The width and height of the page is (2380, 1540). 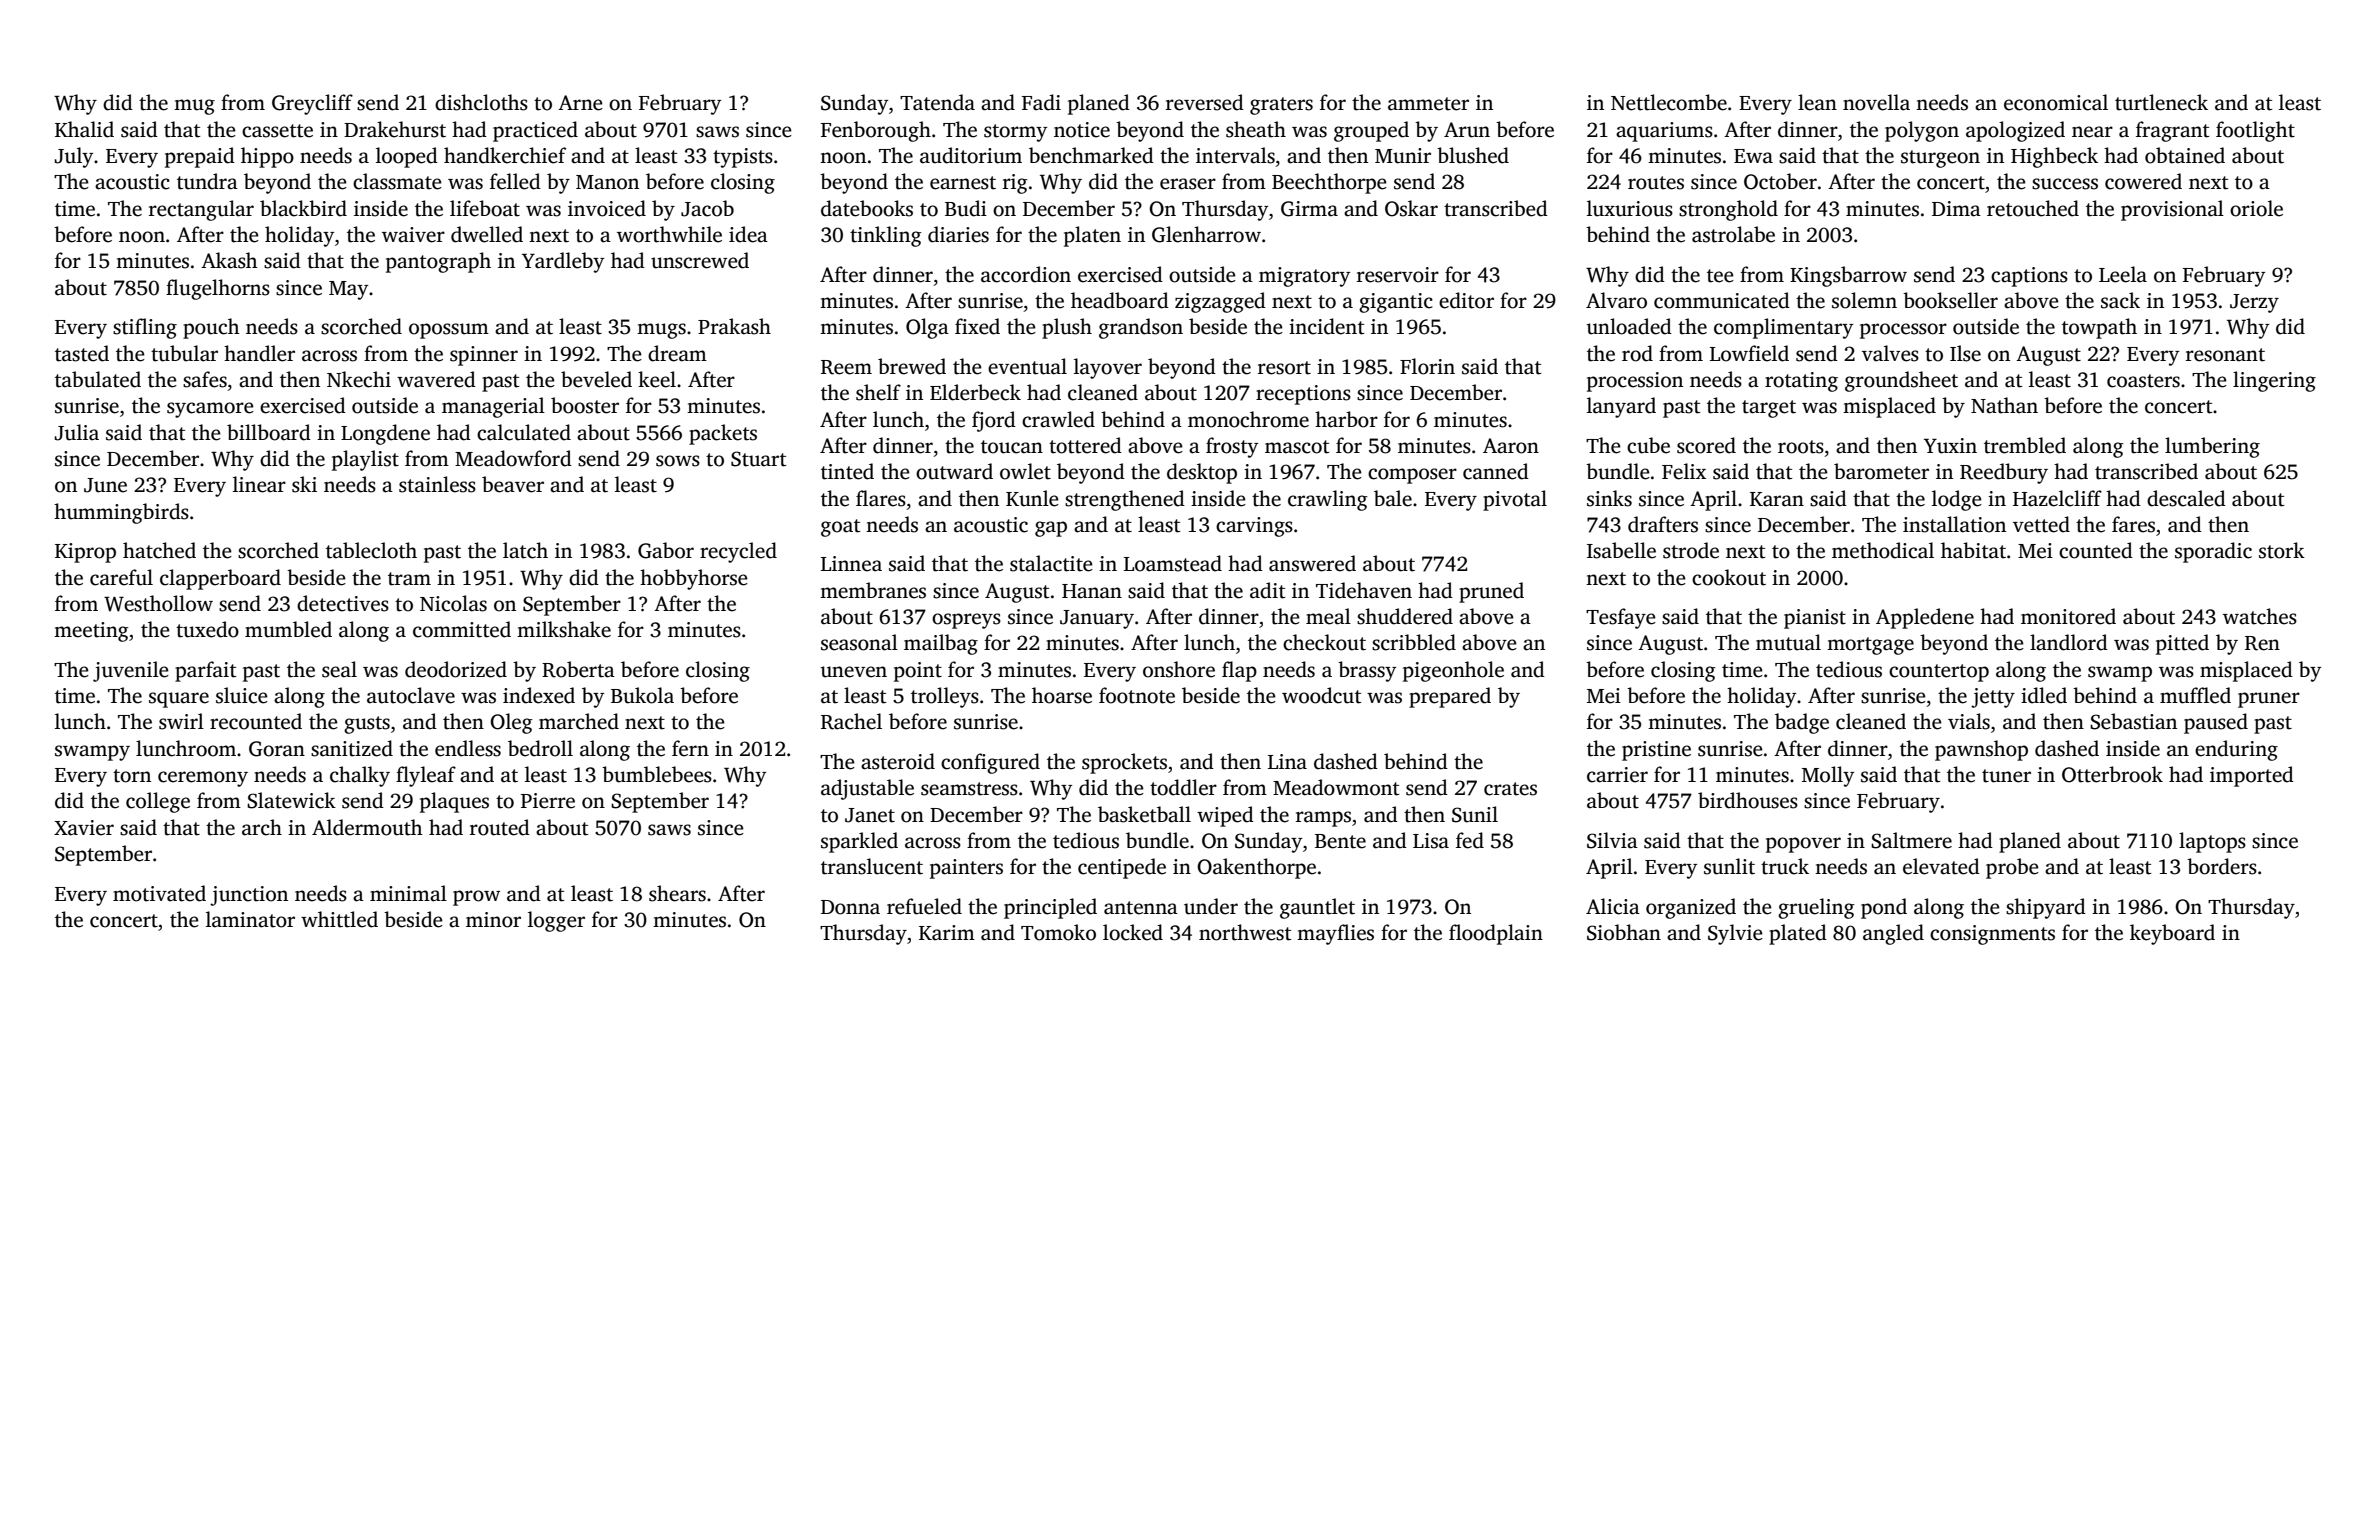 I want to click on Nathan, so click(x=2004, y=405).
